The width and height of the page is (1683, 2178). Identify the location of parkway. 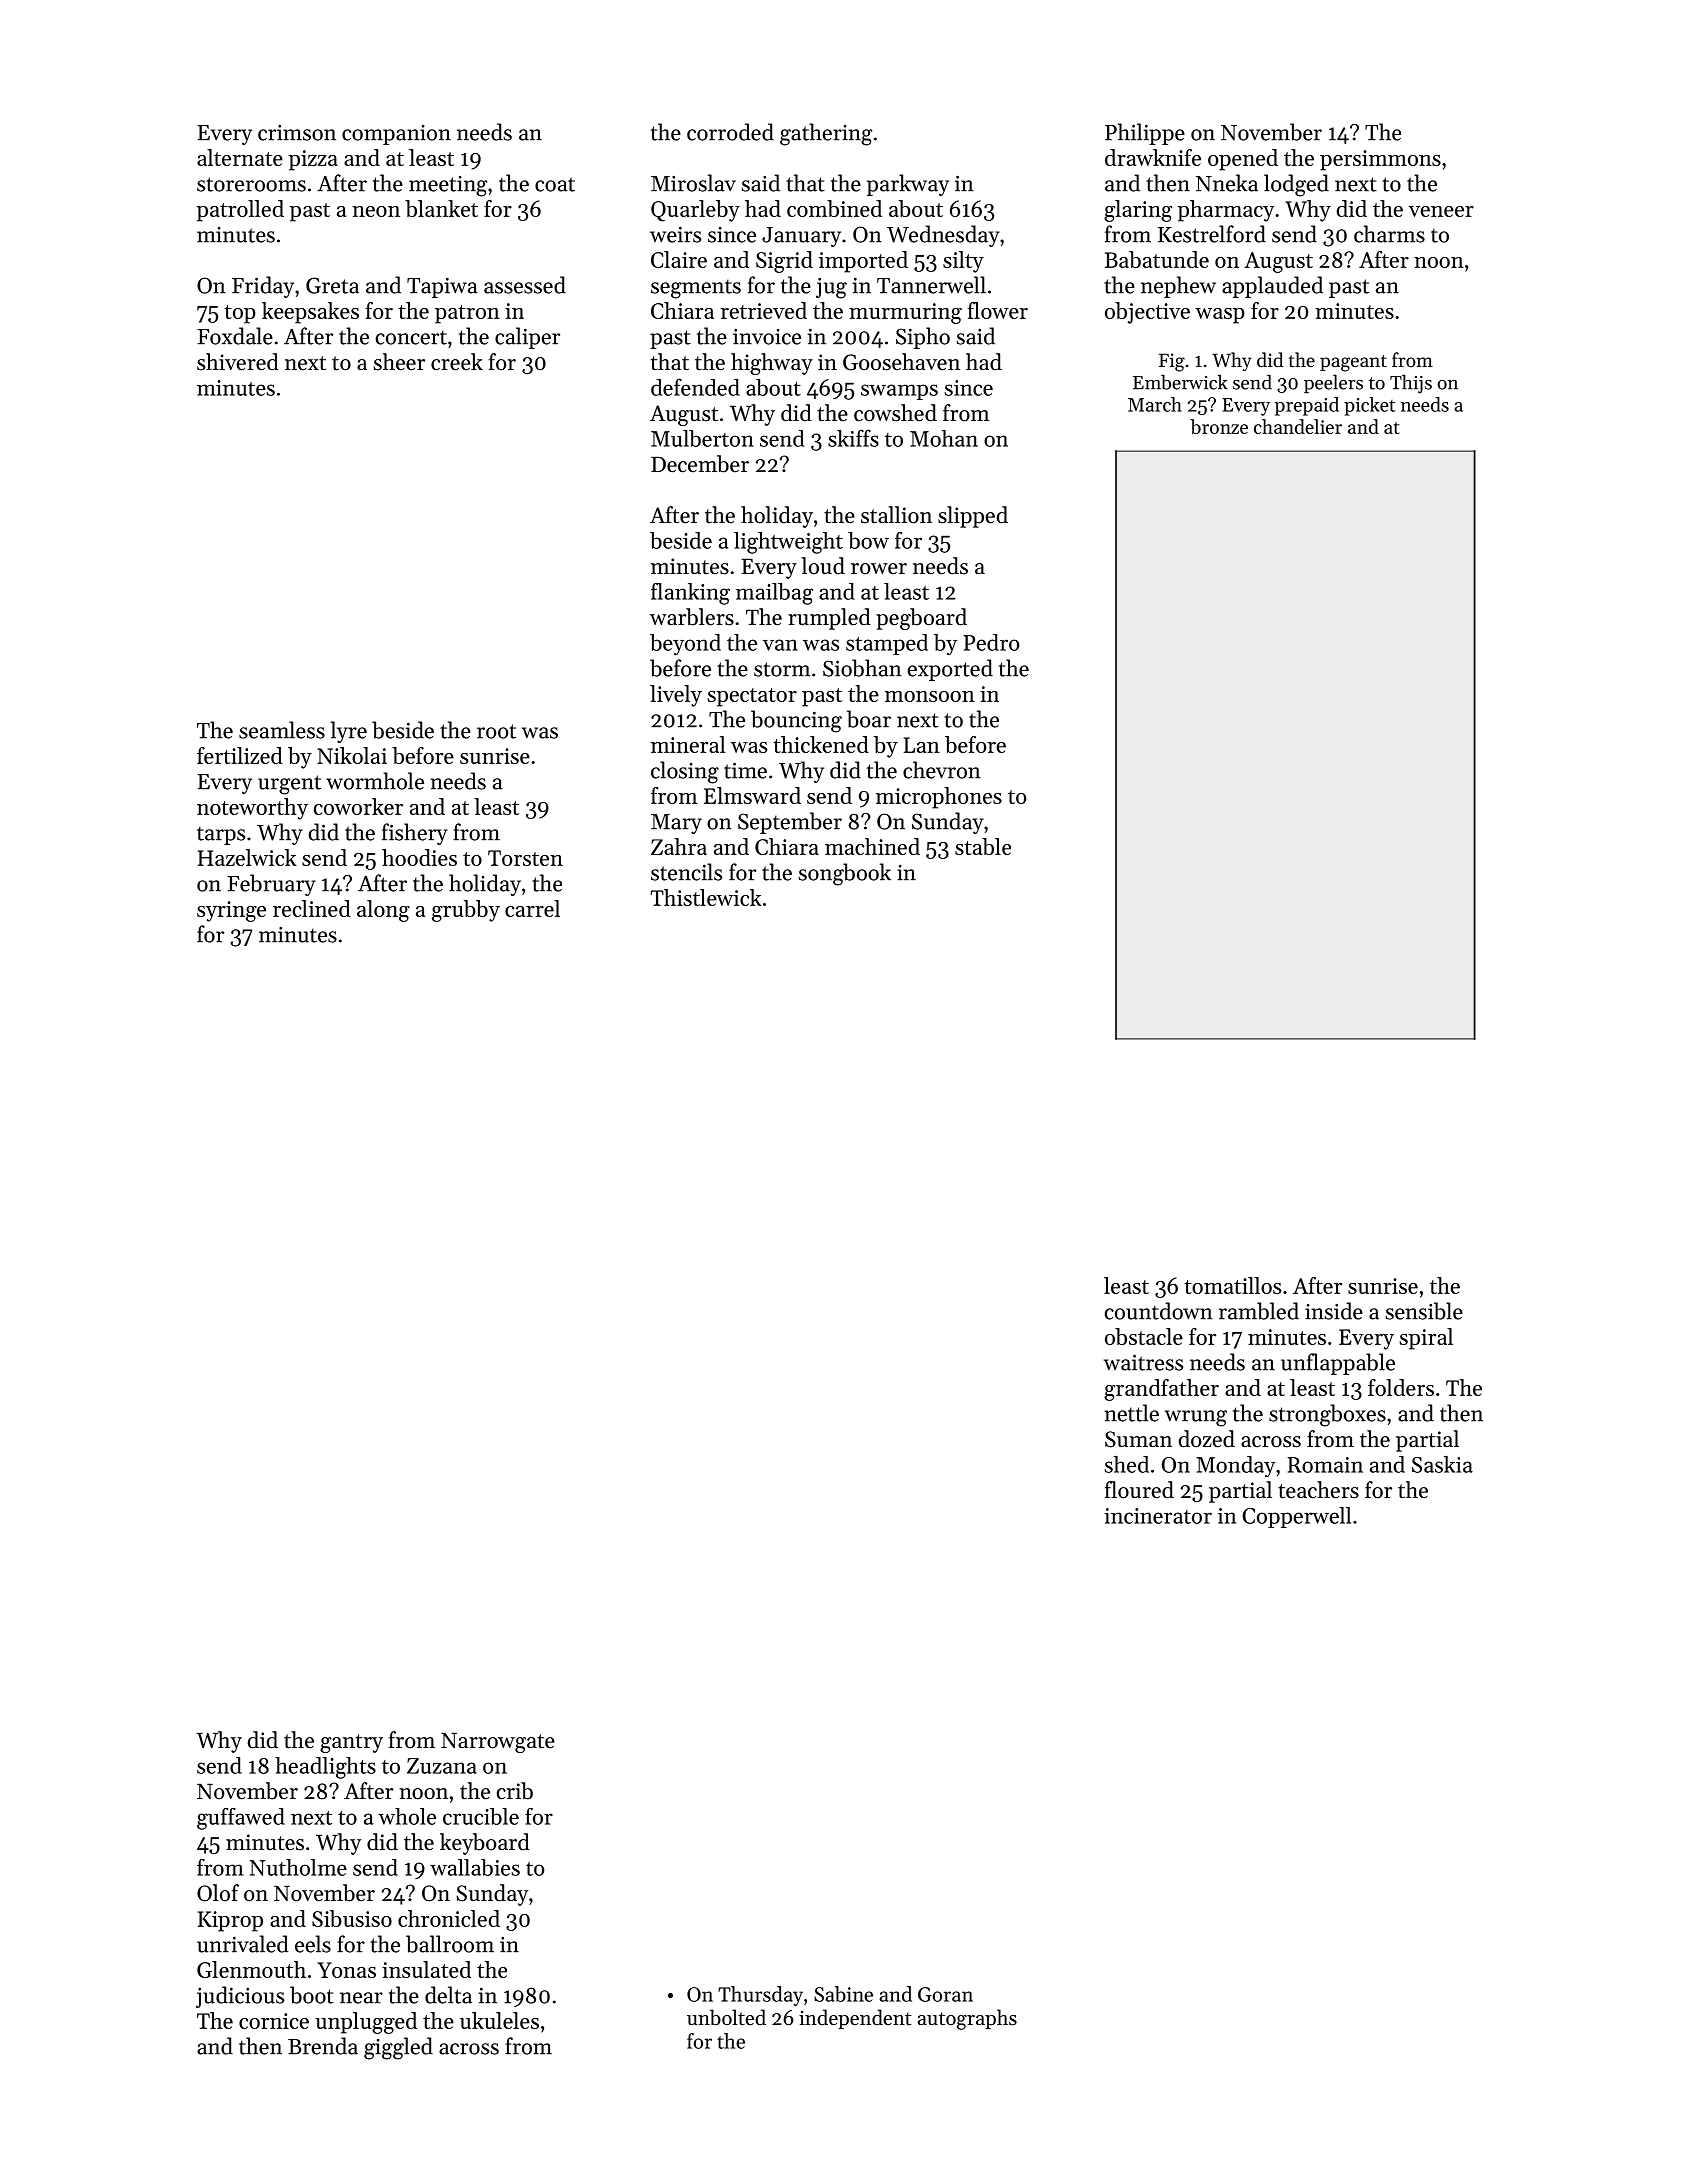
(908, 185).
